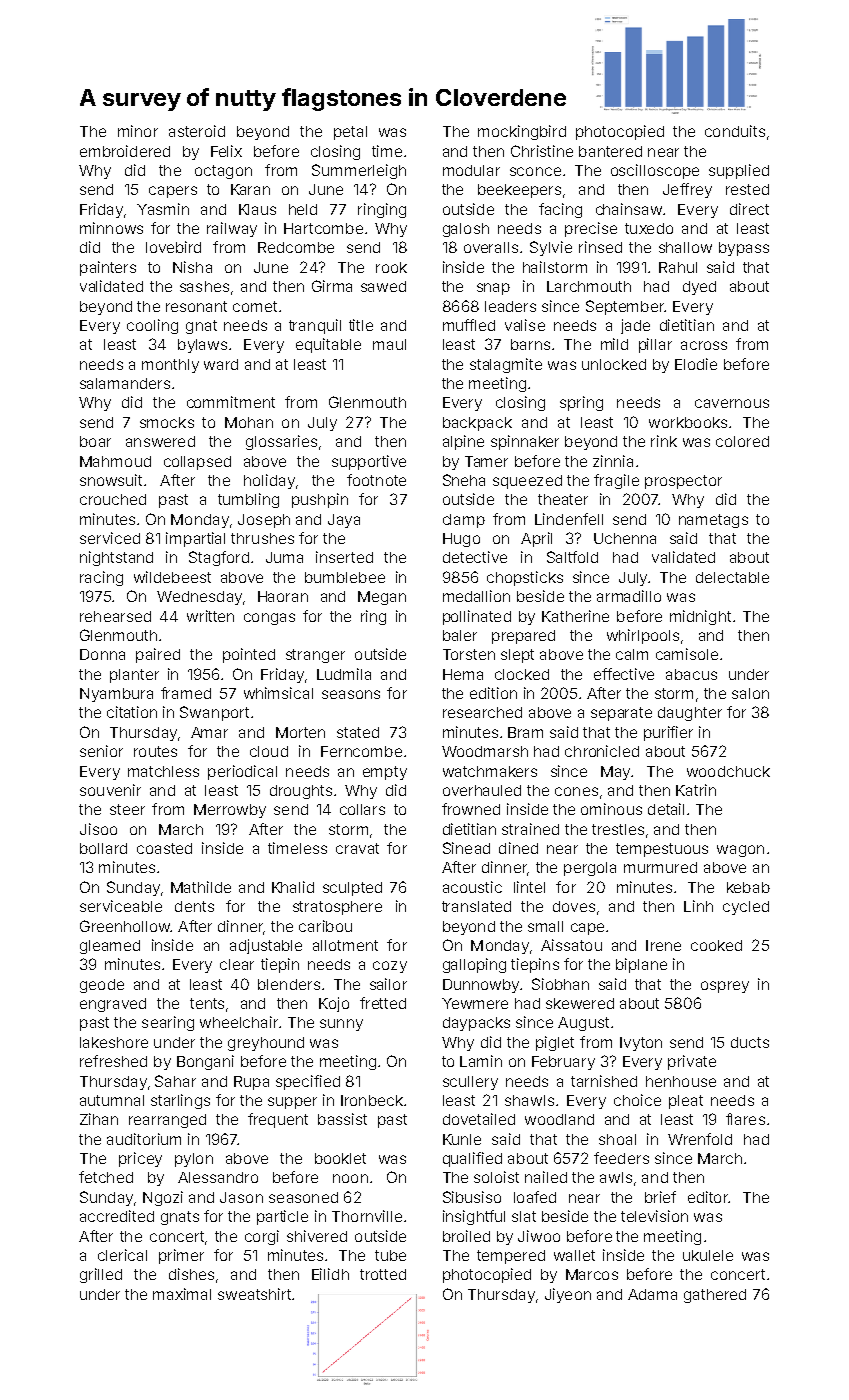 This screenshot has height=1400, width=849. Describe the element at coordinates (345, 577) in the screenshot. I see `bumblebee` at that location.
